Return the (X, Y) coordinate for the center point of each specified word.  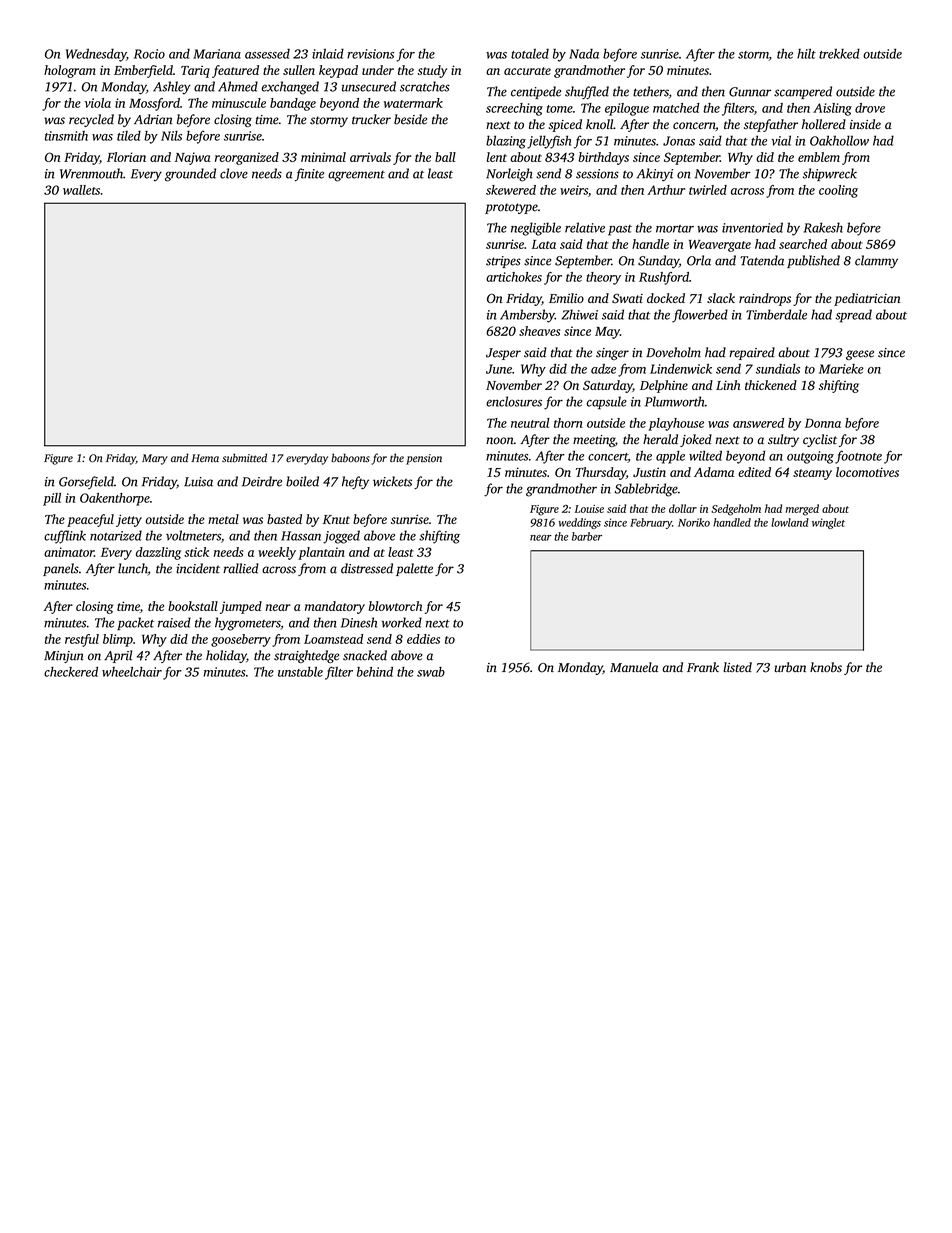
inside (865, 124)
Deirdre (262, 481)
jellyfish (549, 142)
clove (234, 173)
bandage (293, 104)
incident (198, 568)
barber (587, 536)
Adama (714, 472)
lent (497, 157)
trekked (839, 53)
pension (424, 459)
